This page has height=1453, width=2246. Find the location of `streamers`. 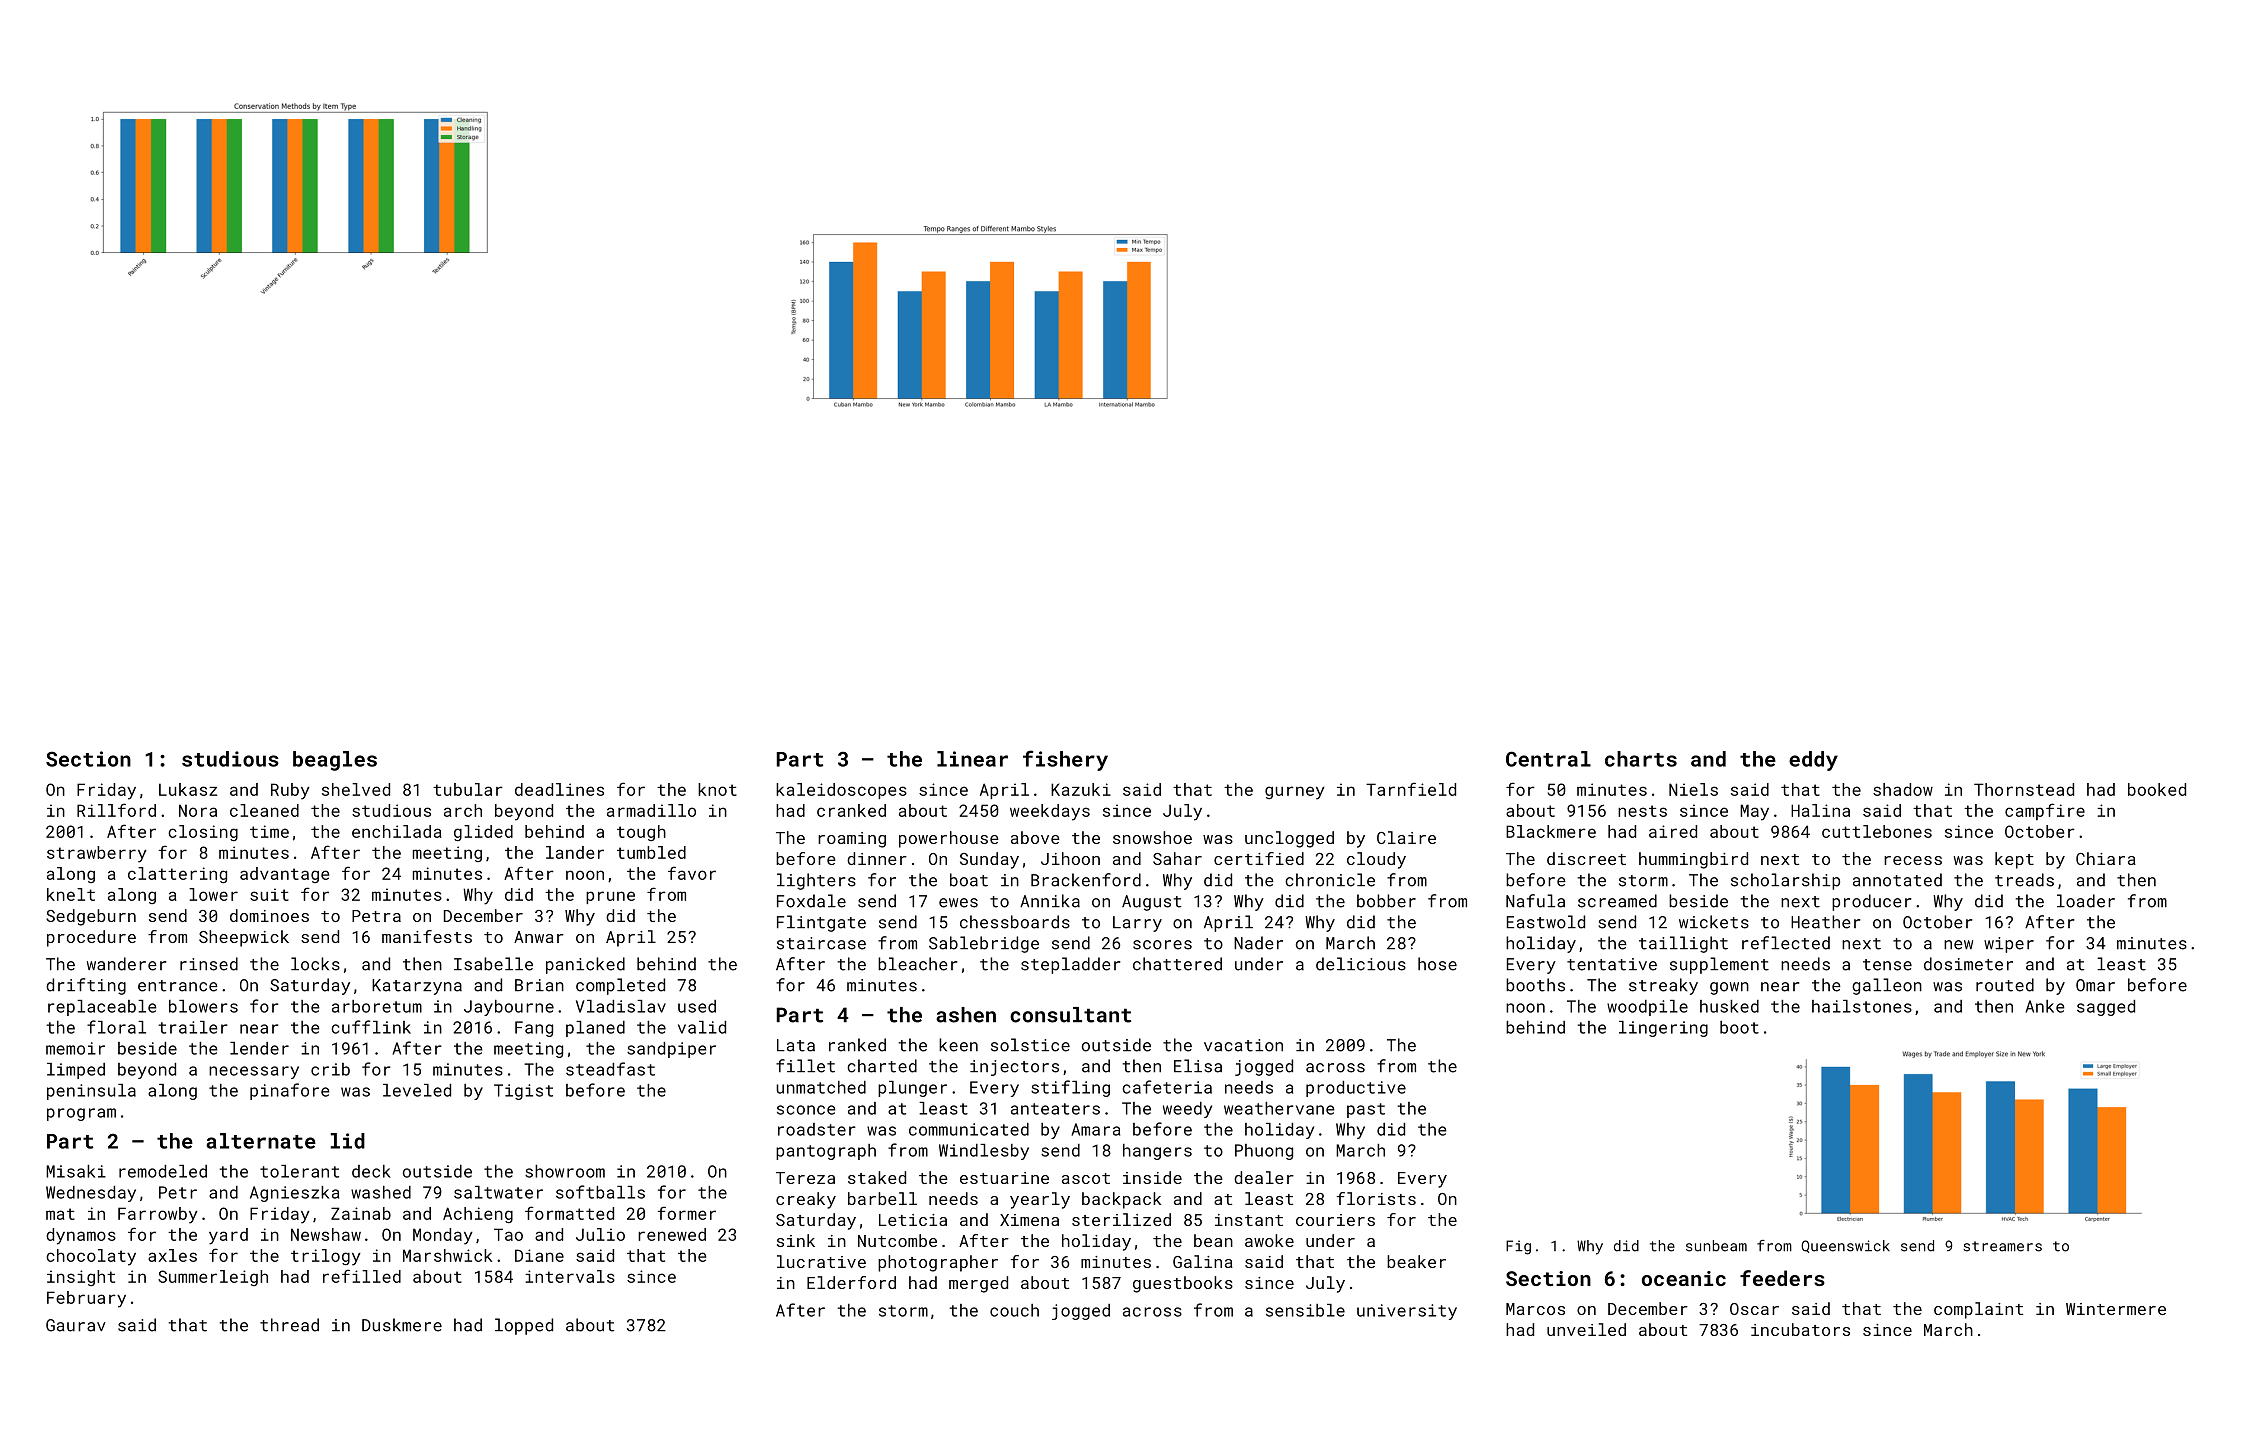

streamers is located at coordinates (2002, 1246).
